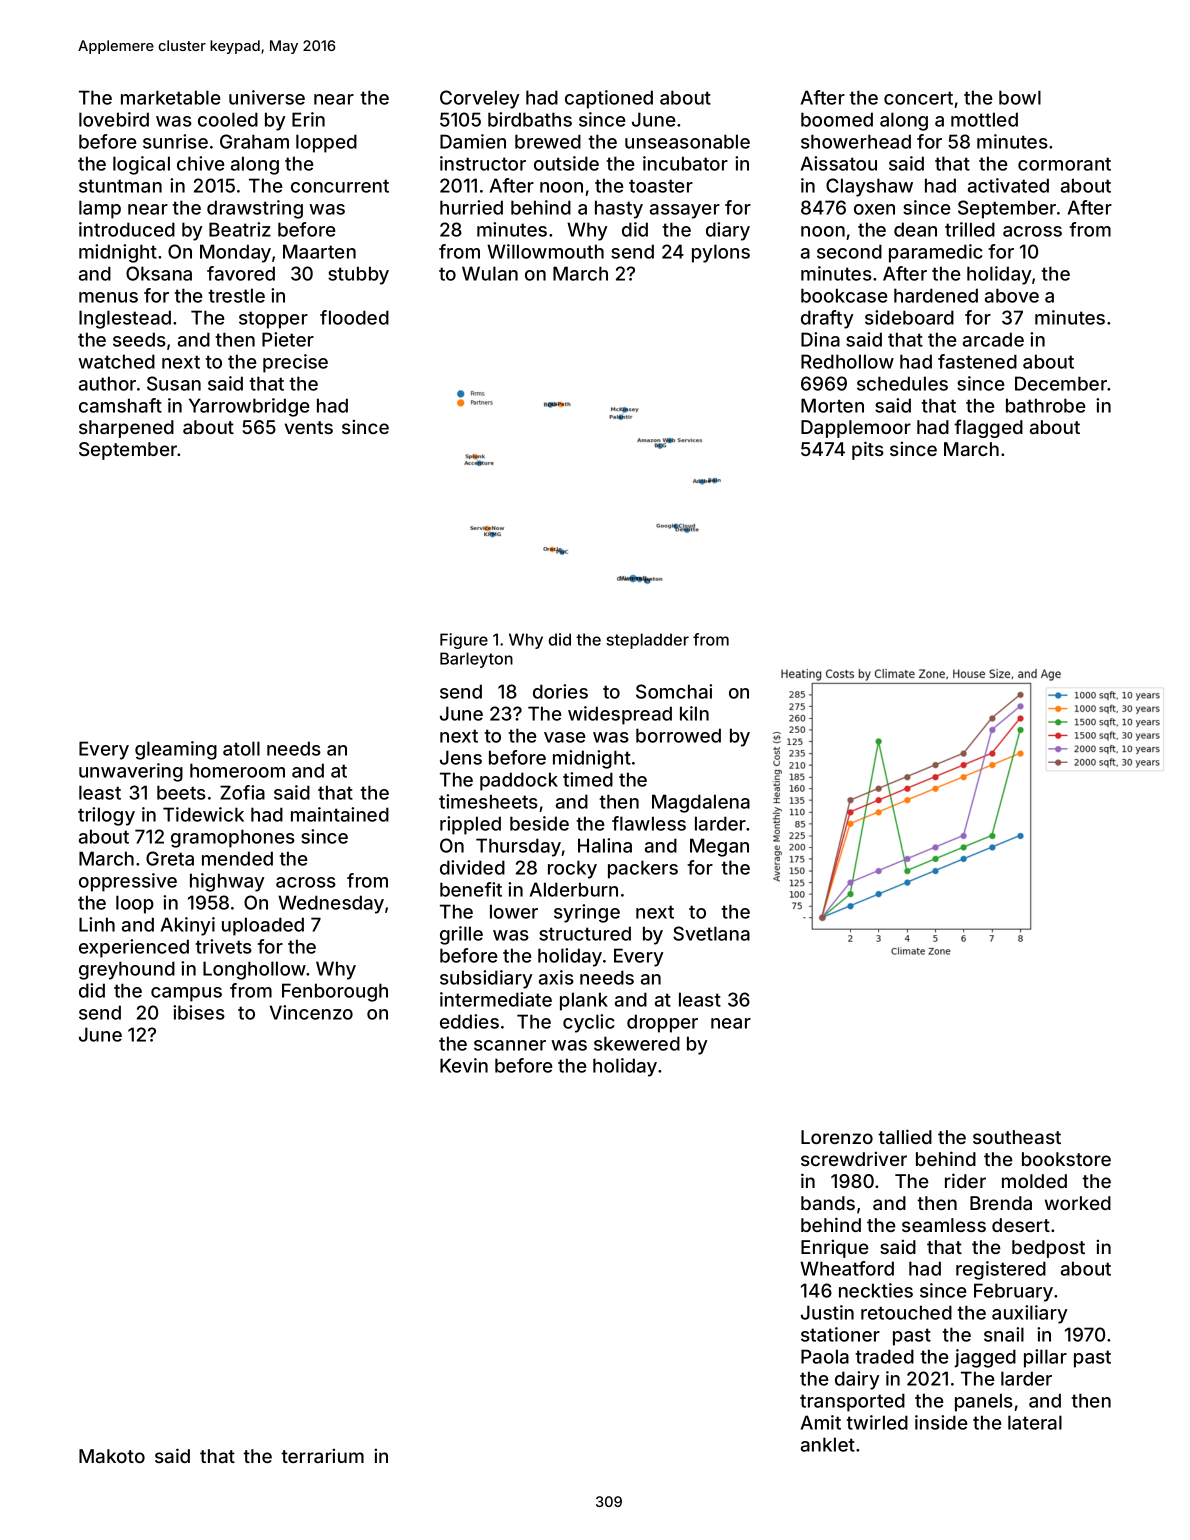 The height and width of the image is (1540, 1190). What do you see at coordinates (170, 858) in the image?
I see `Greta` at bounding box center [170, 858].
